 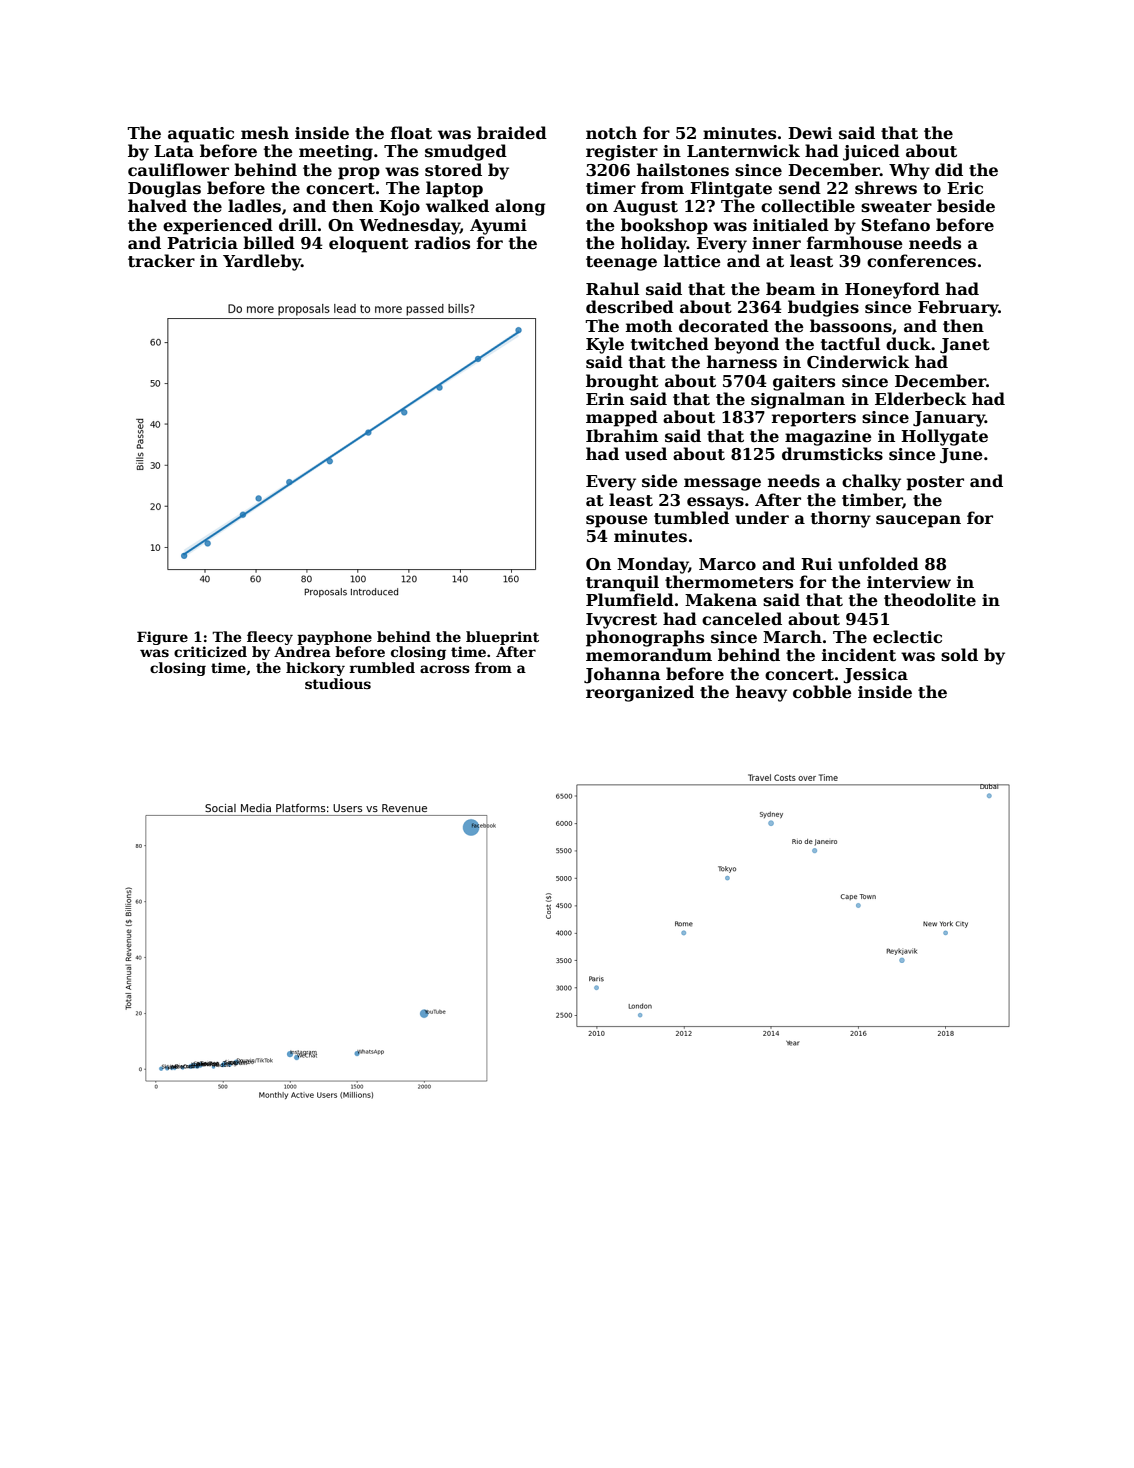 What do you see at coordinates (622, 583) in the screenshot?
I see `tranquil` at bounding box center [622, 583].
